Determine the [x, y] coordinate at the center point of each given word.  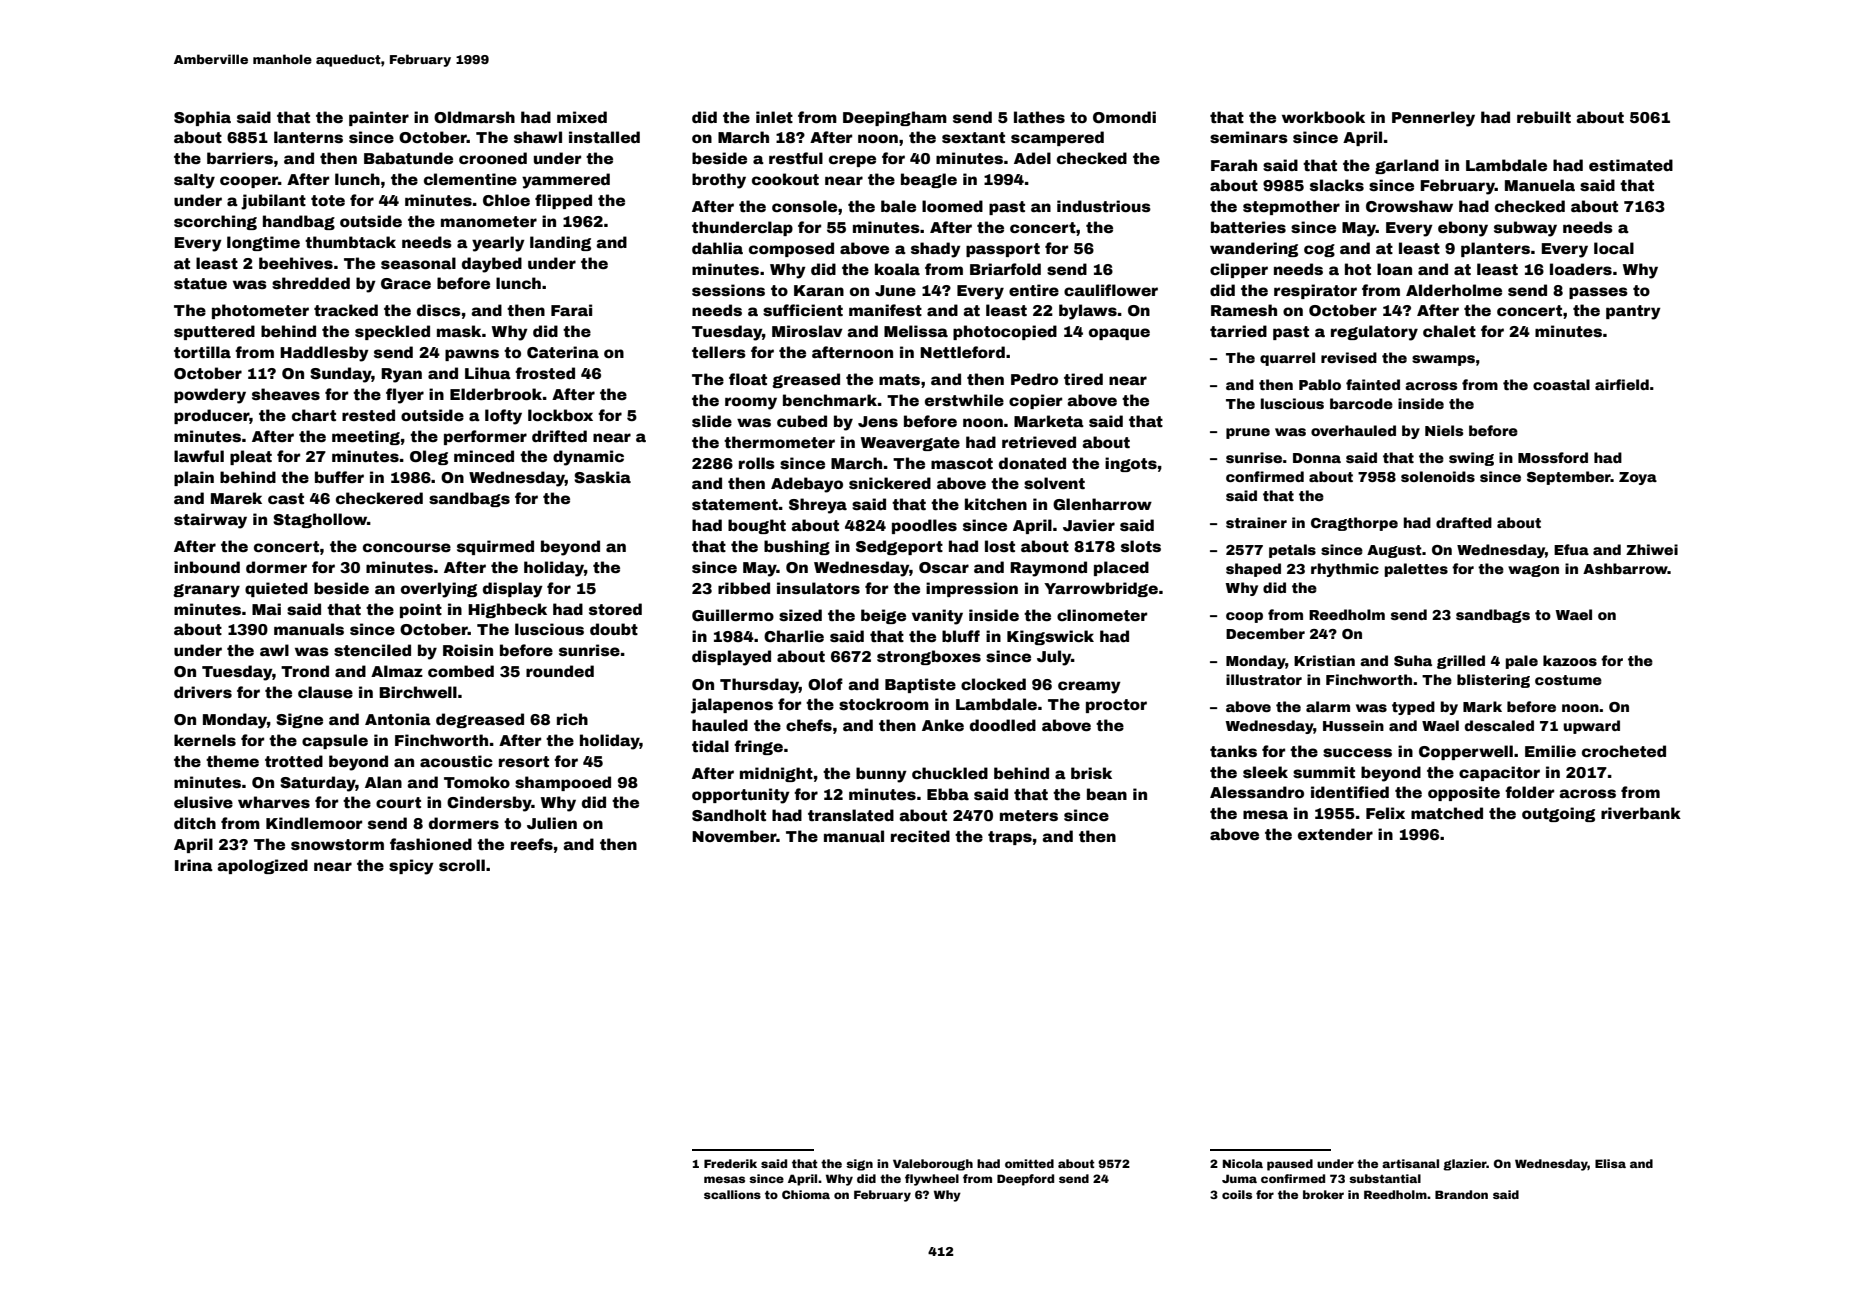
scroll [462, 865]
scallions [732, 1194]
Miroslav [807, 331]
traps [1010, 838]
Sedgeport [899, 547]
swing [1471, 459]
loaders [1581, 269]
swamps [1443, 360]
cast [286, 498]
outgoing [1558, 814]
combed [461, 671]
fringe [758, 747]
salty [194, 181]
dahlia [717, 248]
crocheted [1624, 751]
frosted [545, 373]
